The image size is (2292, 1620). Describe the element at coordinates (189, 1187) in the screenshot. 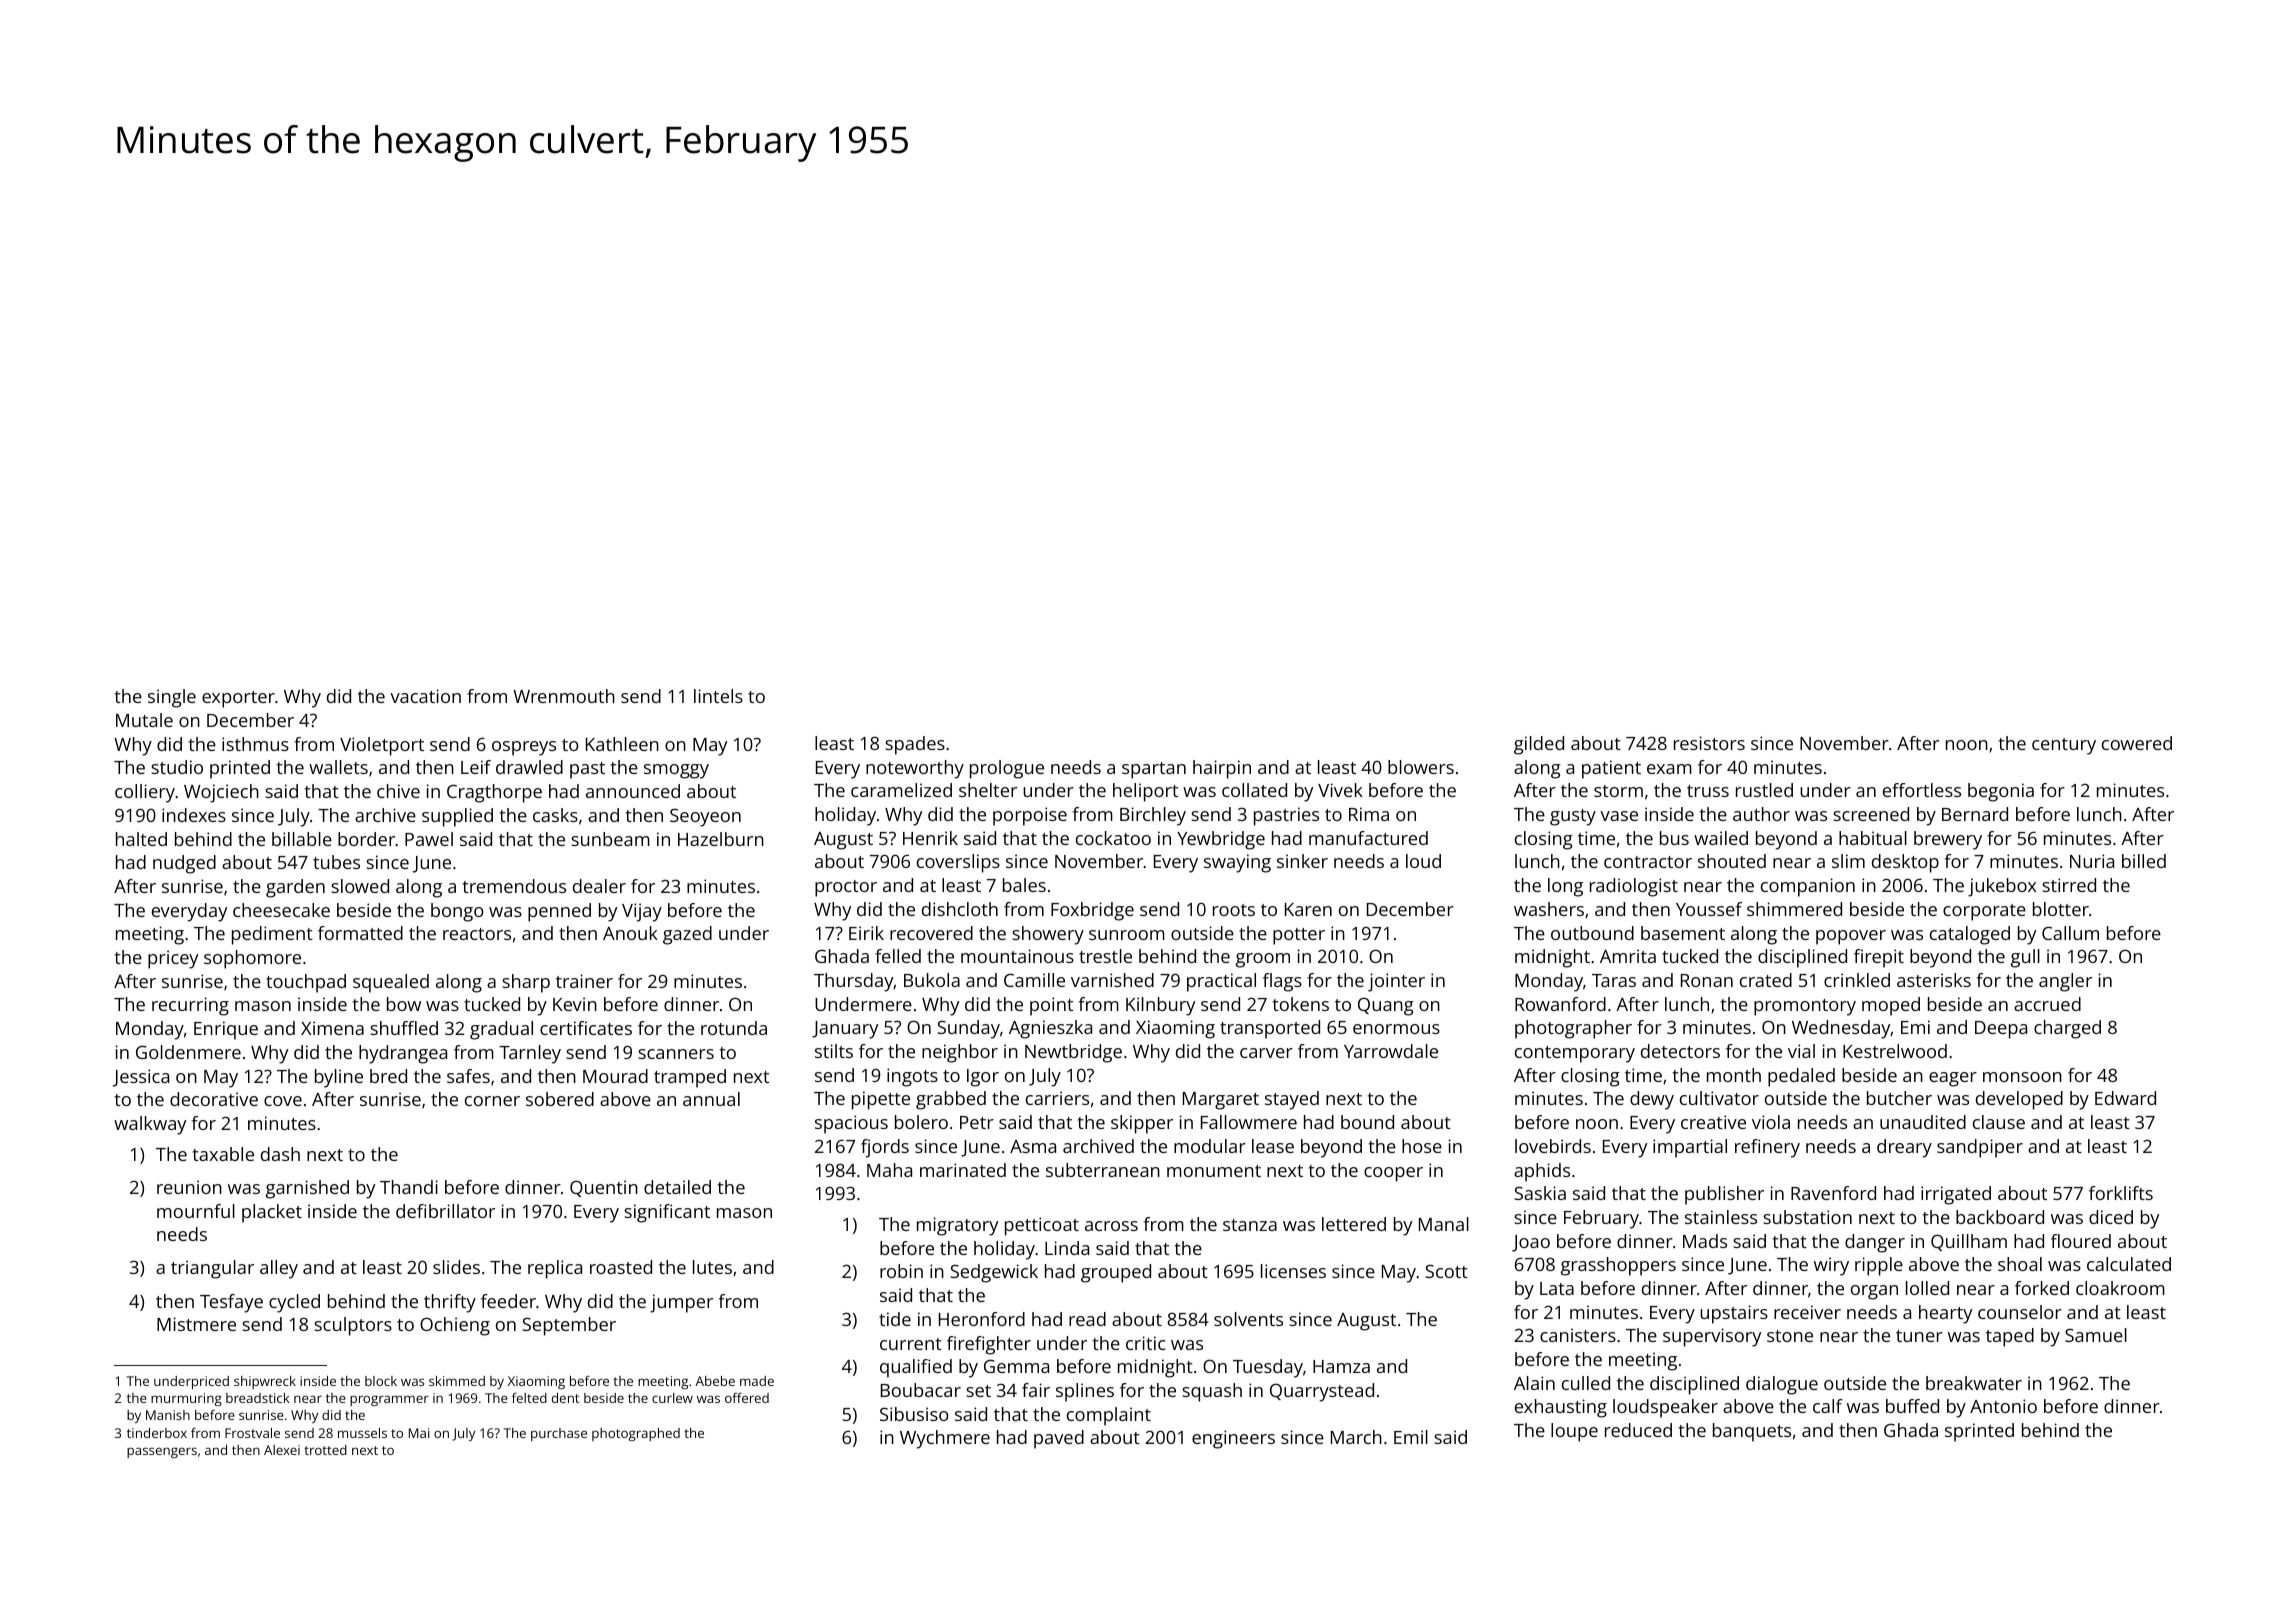

I see `reunion` at that location.
